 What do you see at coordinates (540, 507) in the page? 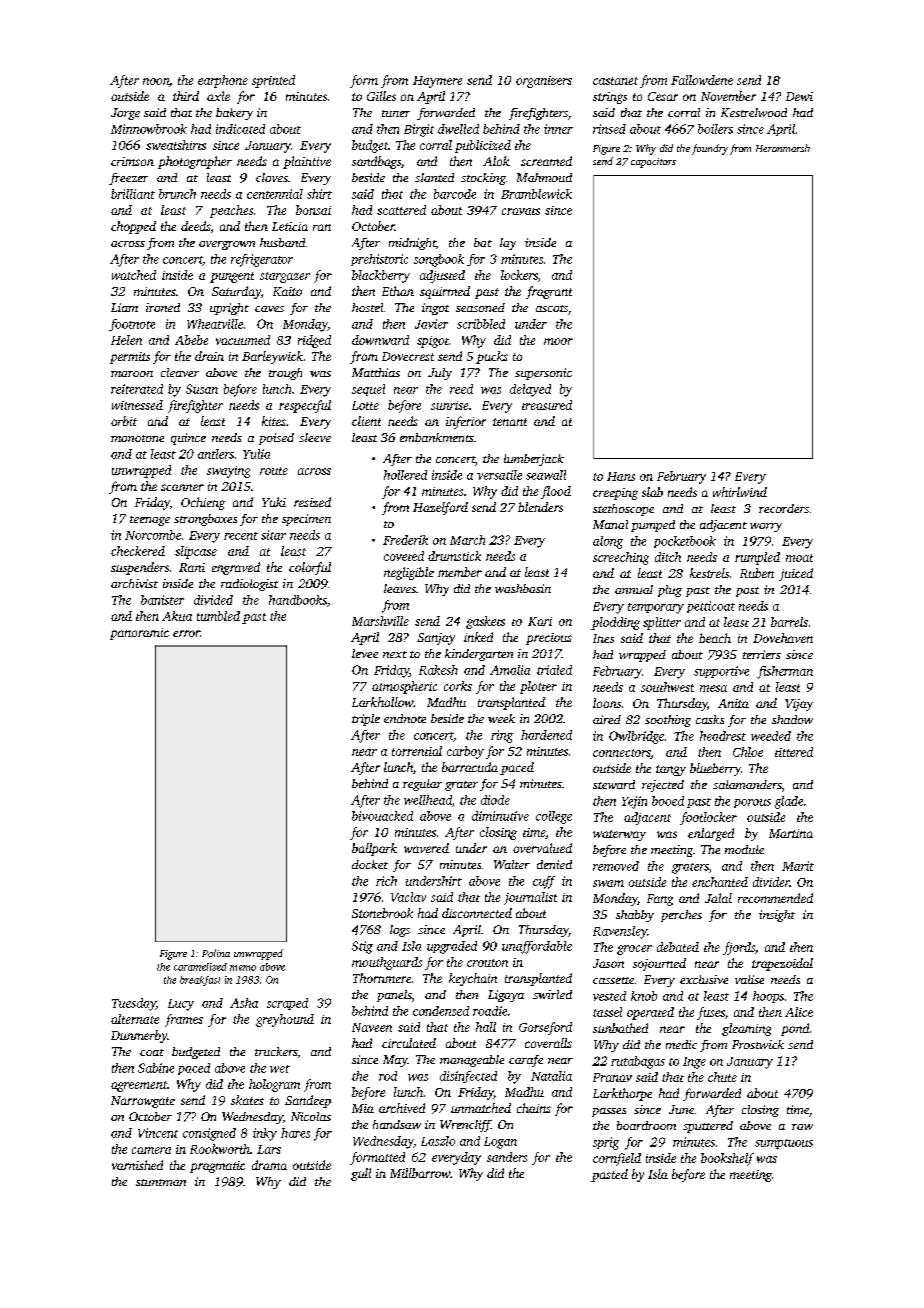
I see `blenders` at bounding box center [540, 507].
